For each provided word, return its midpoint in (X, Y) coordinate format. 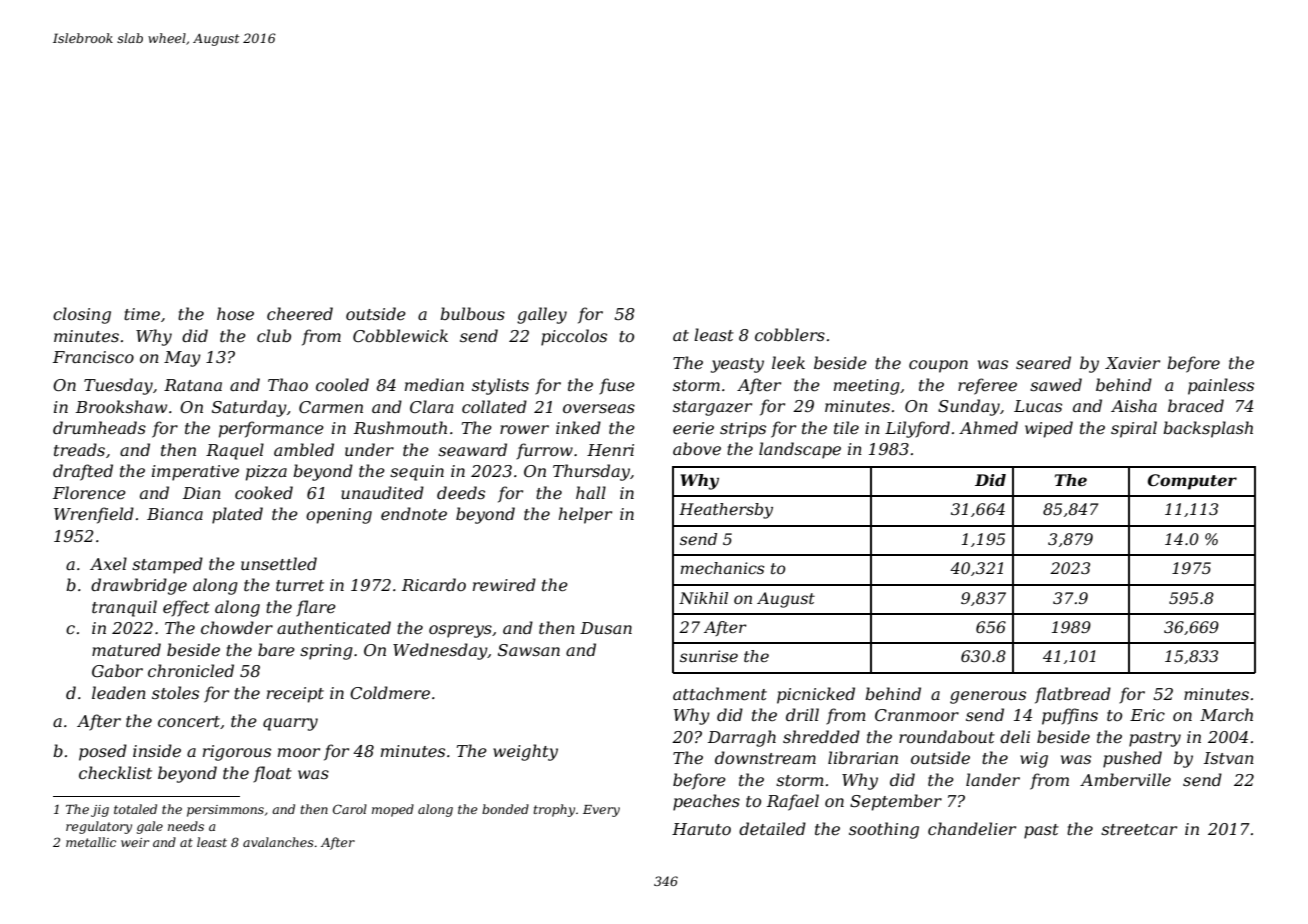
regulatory (99, 827)
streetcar (1139, 829)
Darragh (742, 738)
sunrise (709, 656)
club (274, 335)
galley (542, 315)
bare (276, 649)
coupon (938, 366)
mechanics (722, 568)
